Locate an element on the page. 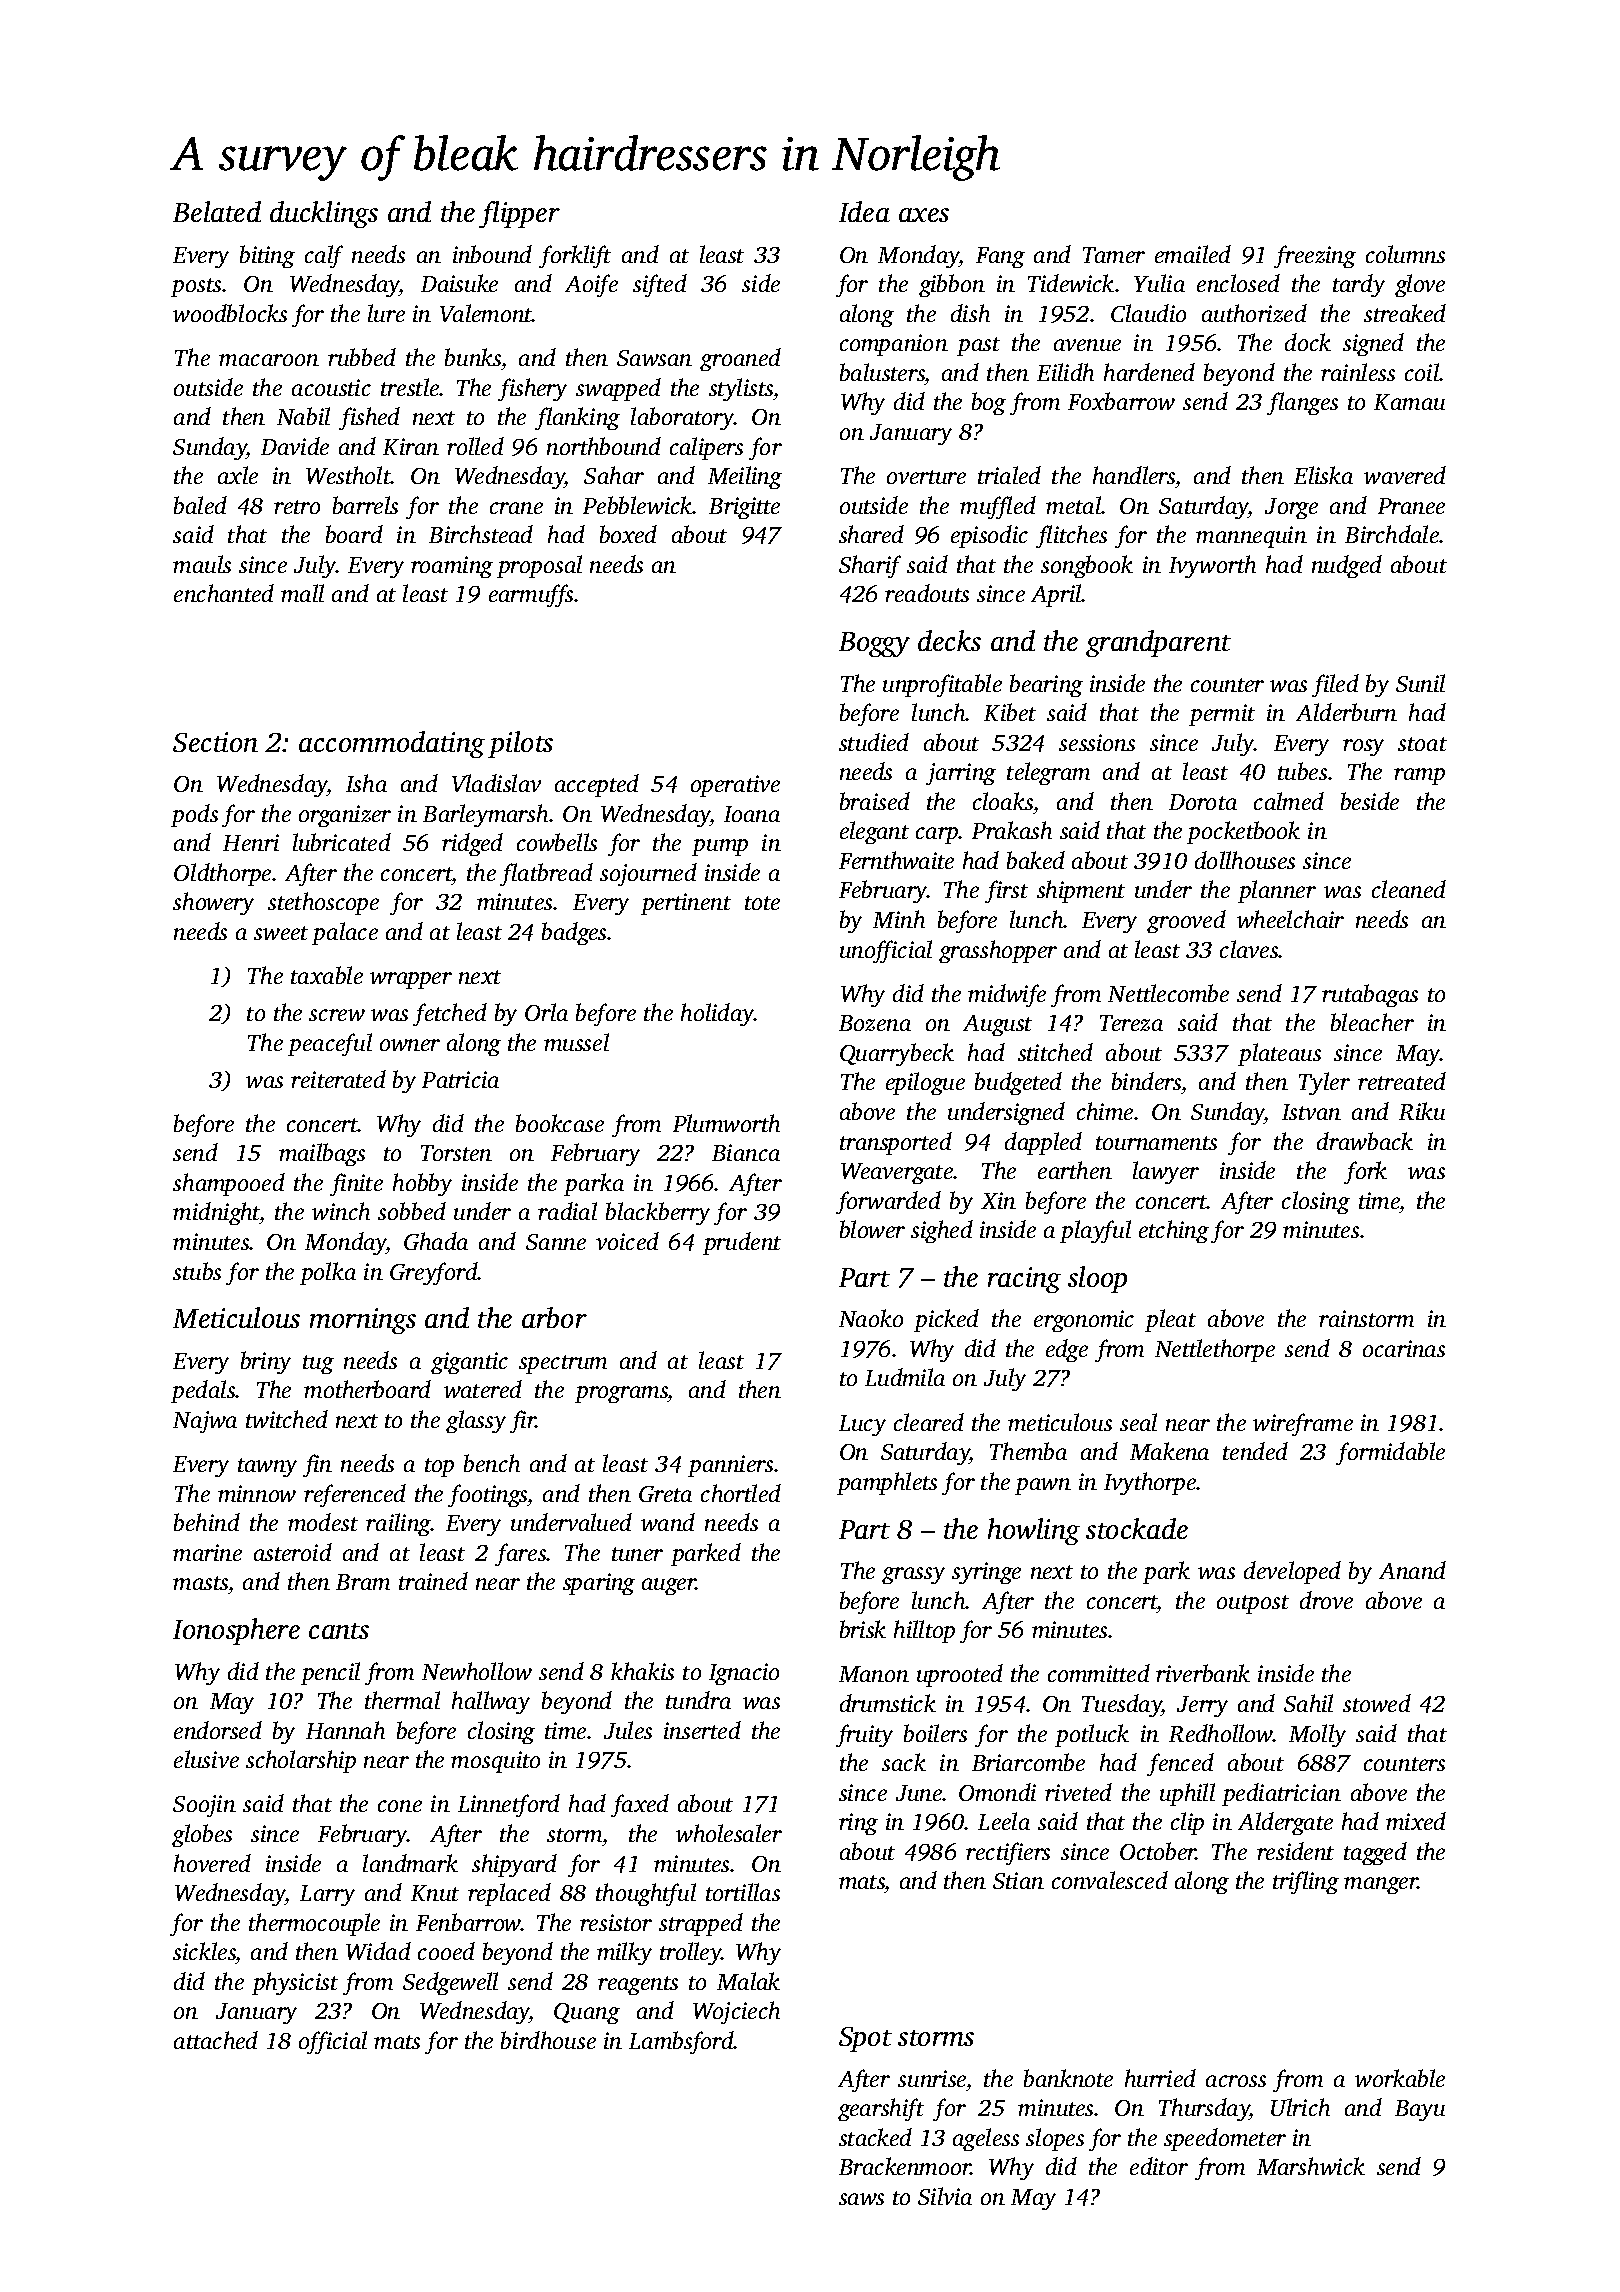  ducklings is located at coordinates (324, 214).
